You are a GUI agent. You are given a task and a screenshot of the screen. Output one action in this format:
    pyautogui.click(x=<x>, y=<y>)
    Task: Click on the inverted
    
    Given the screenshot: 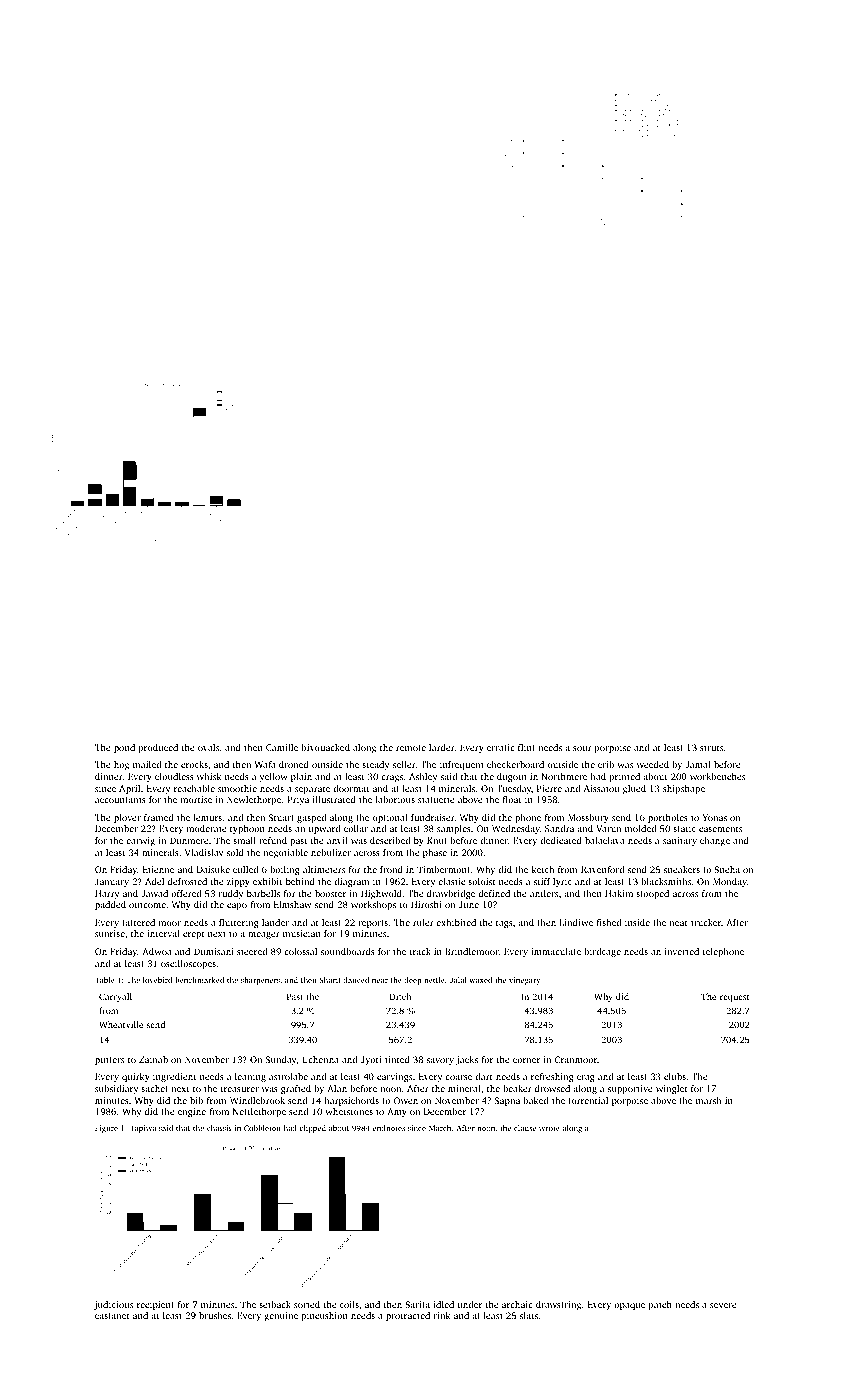 What is the action you would take?
    pyautogui.click(x=682, y=951)
